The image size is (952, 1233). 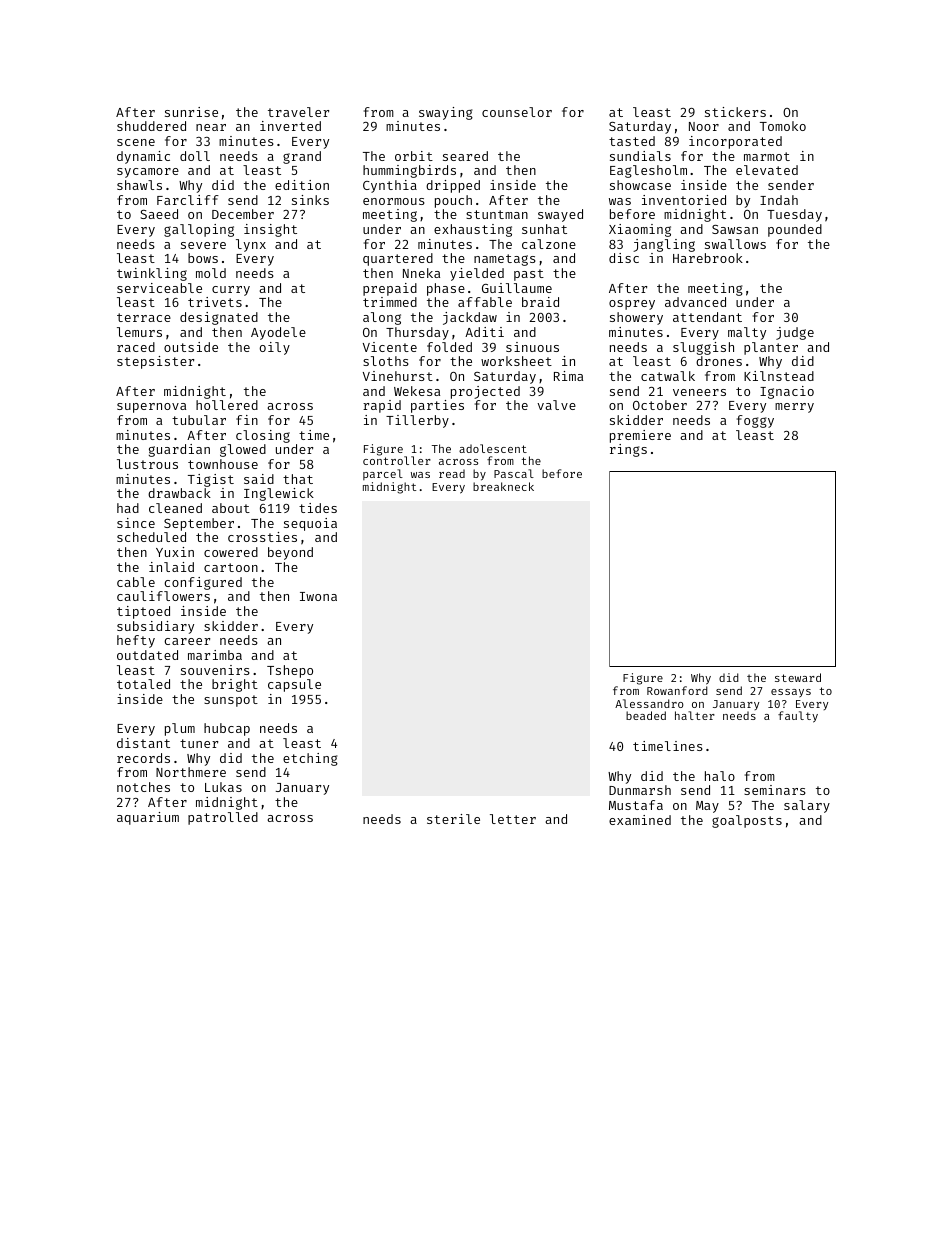 I want to click on breakneck, so click(x=503, y=486).
